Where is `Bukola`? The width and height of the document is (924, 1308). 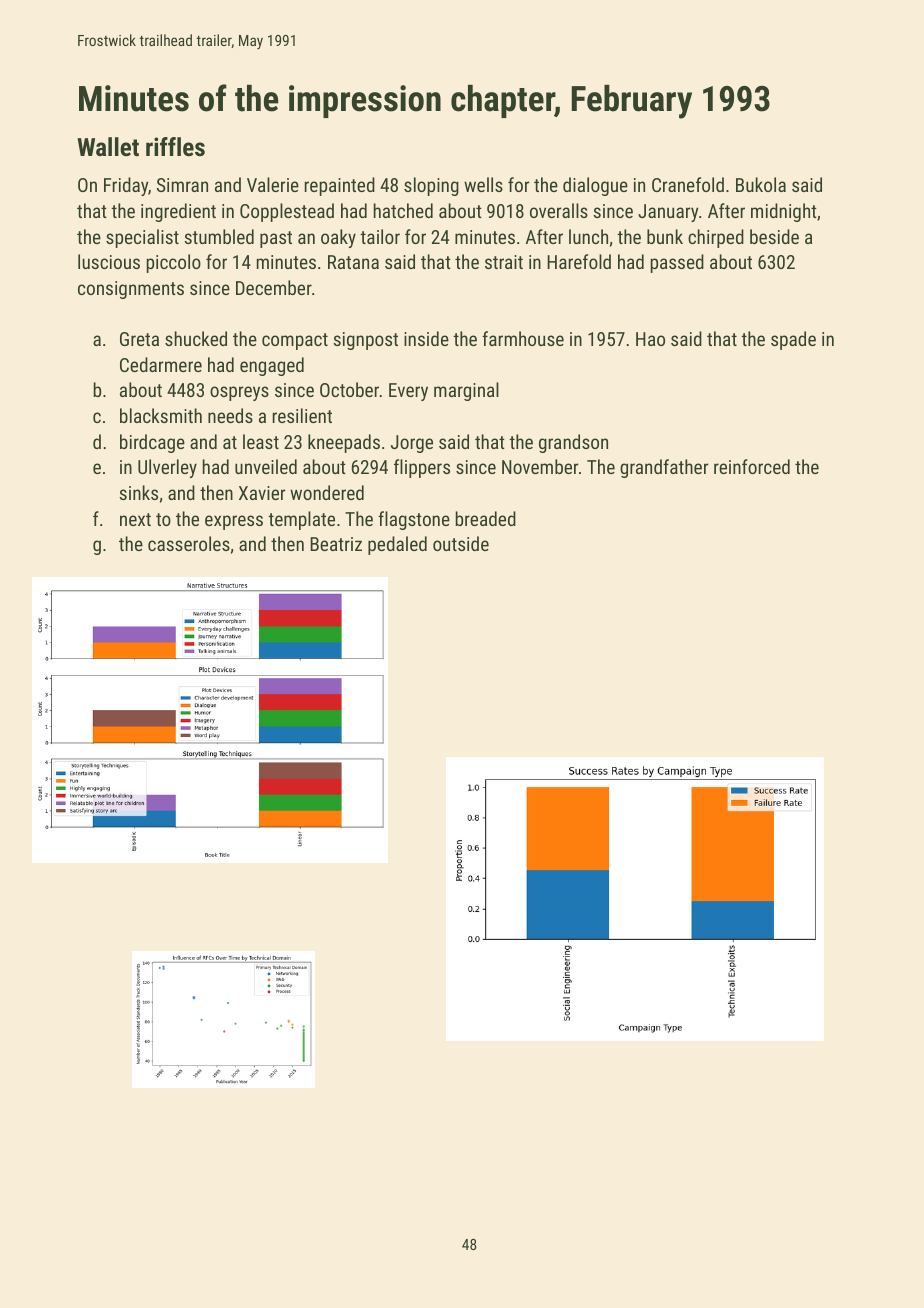 Bukola is located at coordinates (761, 184).
